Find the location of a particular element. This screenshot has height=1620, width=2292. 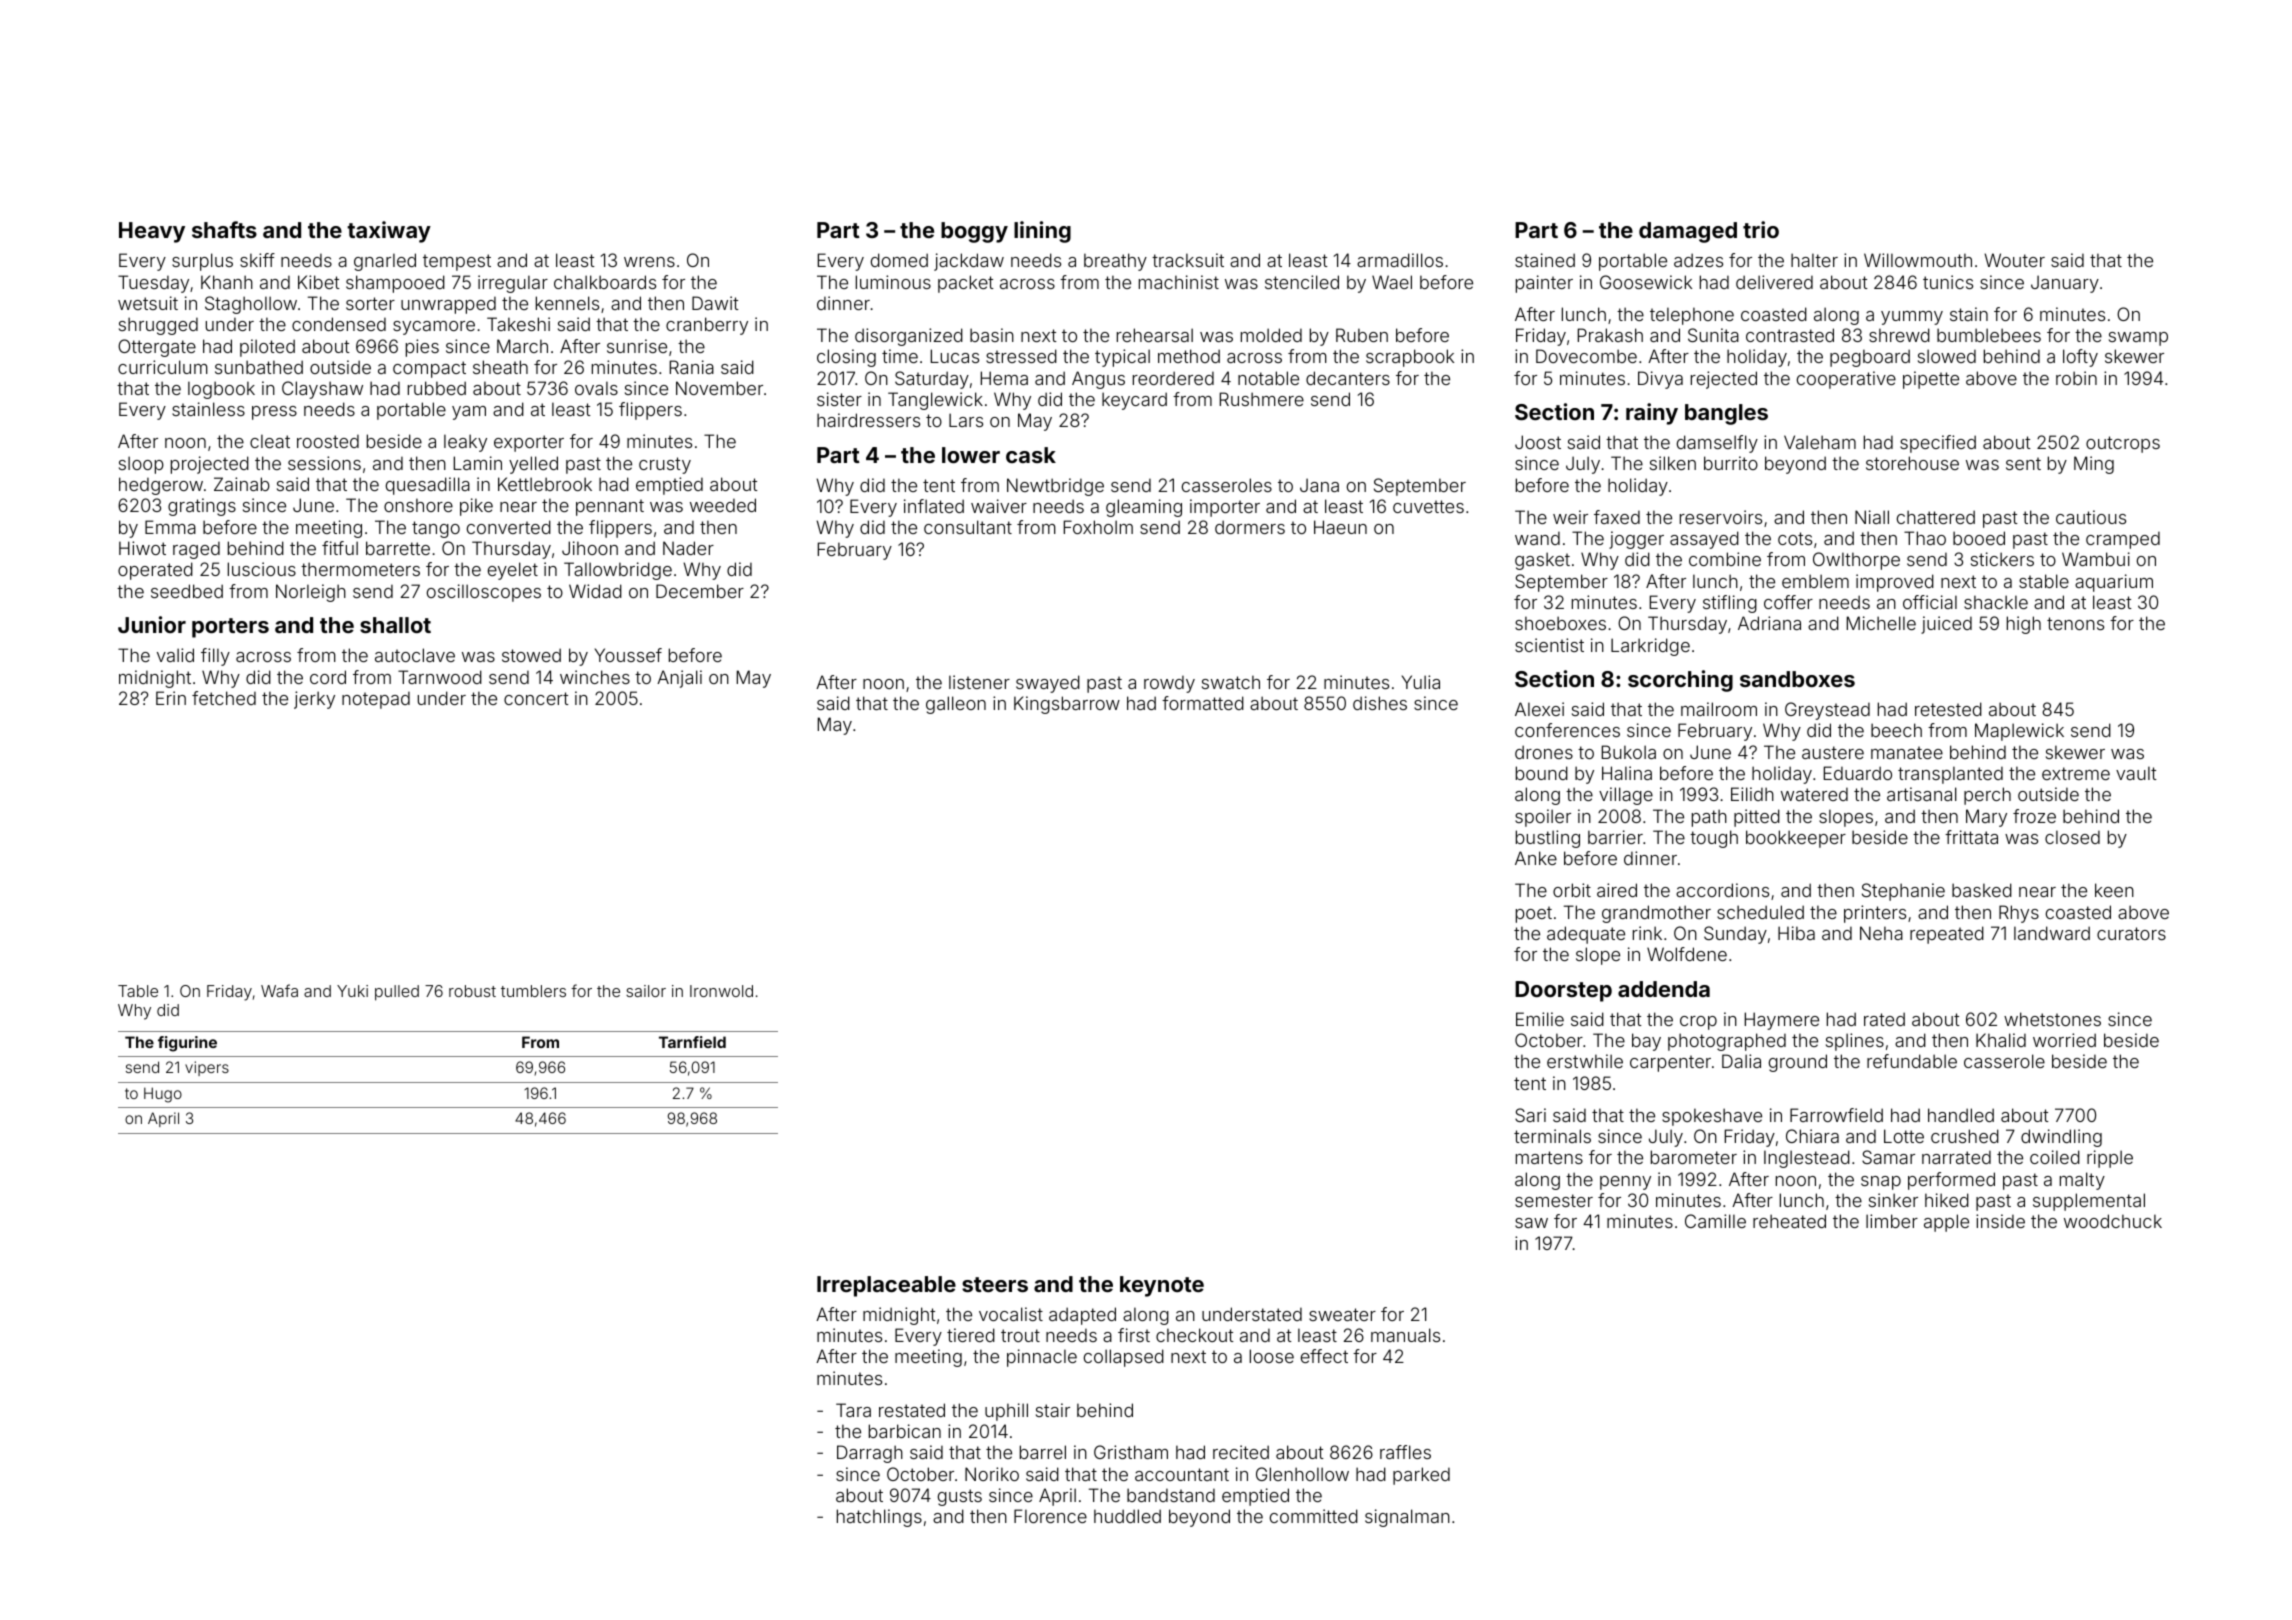

disorganized is located at coordinates (909, 337).
